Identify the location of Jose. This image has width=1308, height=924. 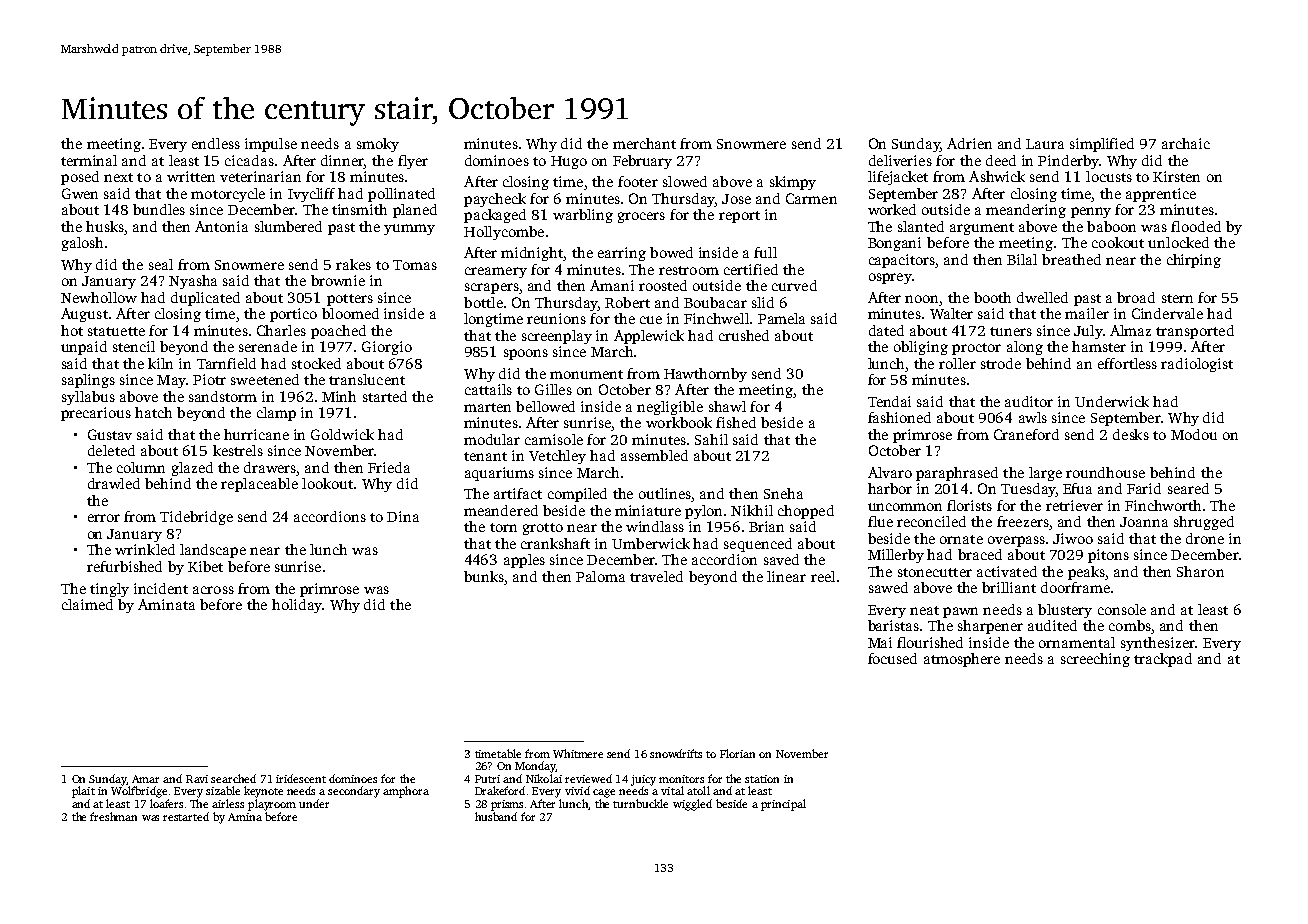
(736, 199).
